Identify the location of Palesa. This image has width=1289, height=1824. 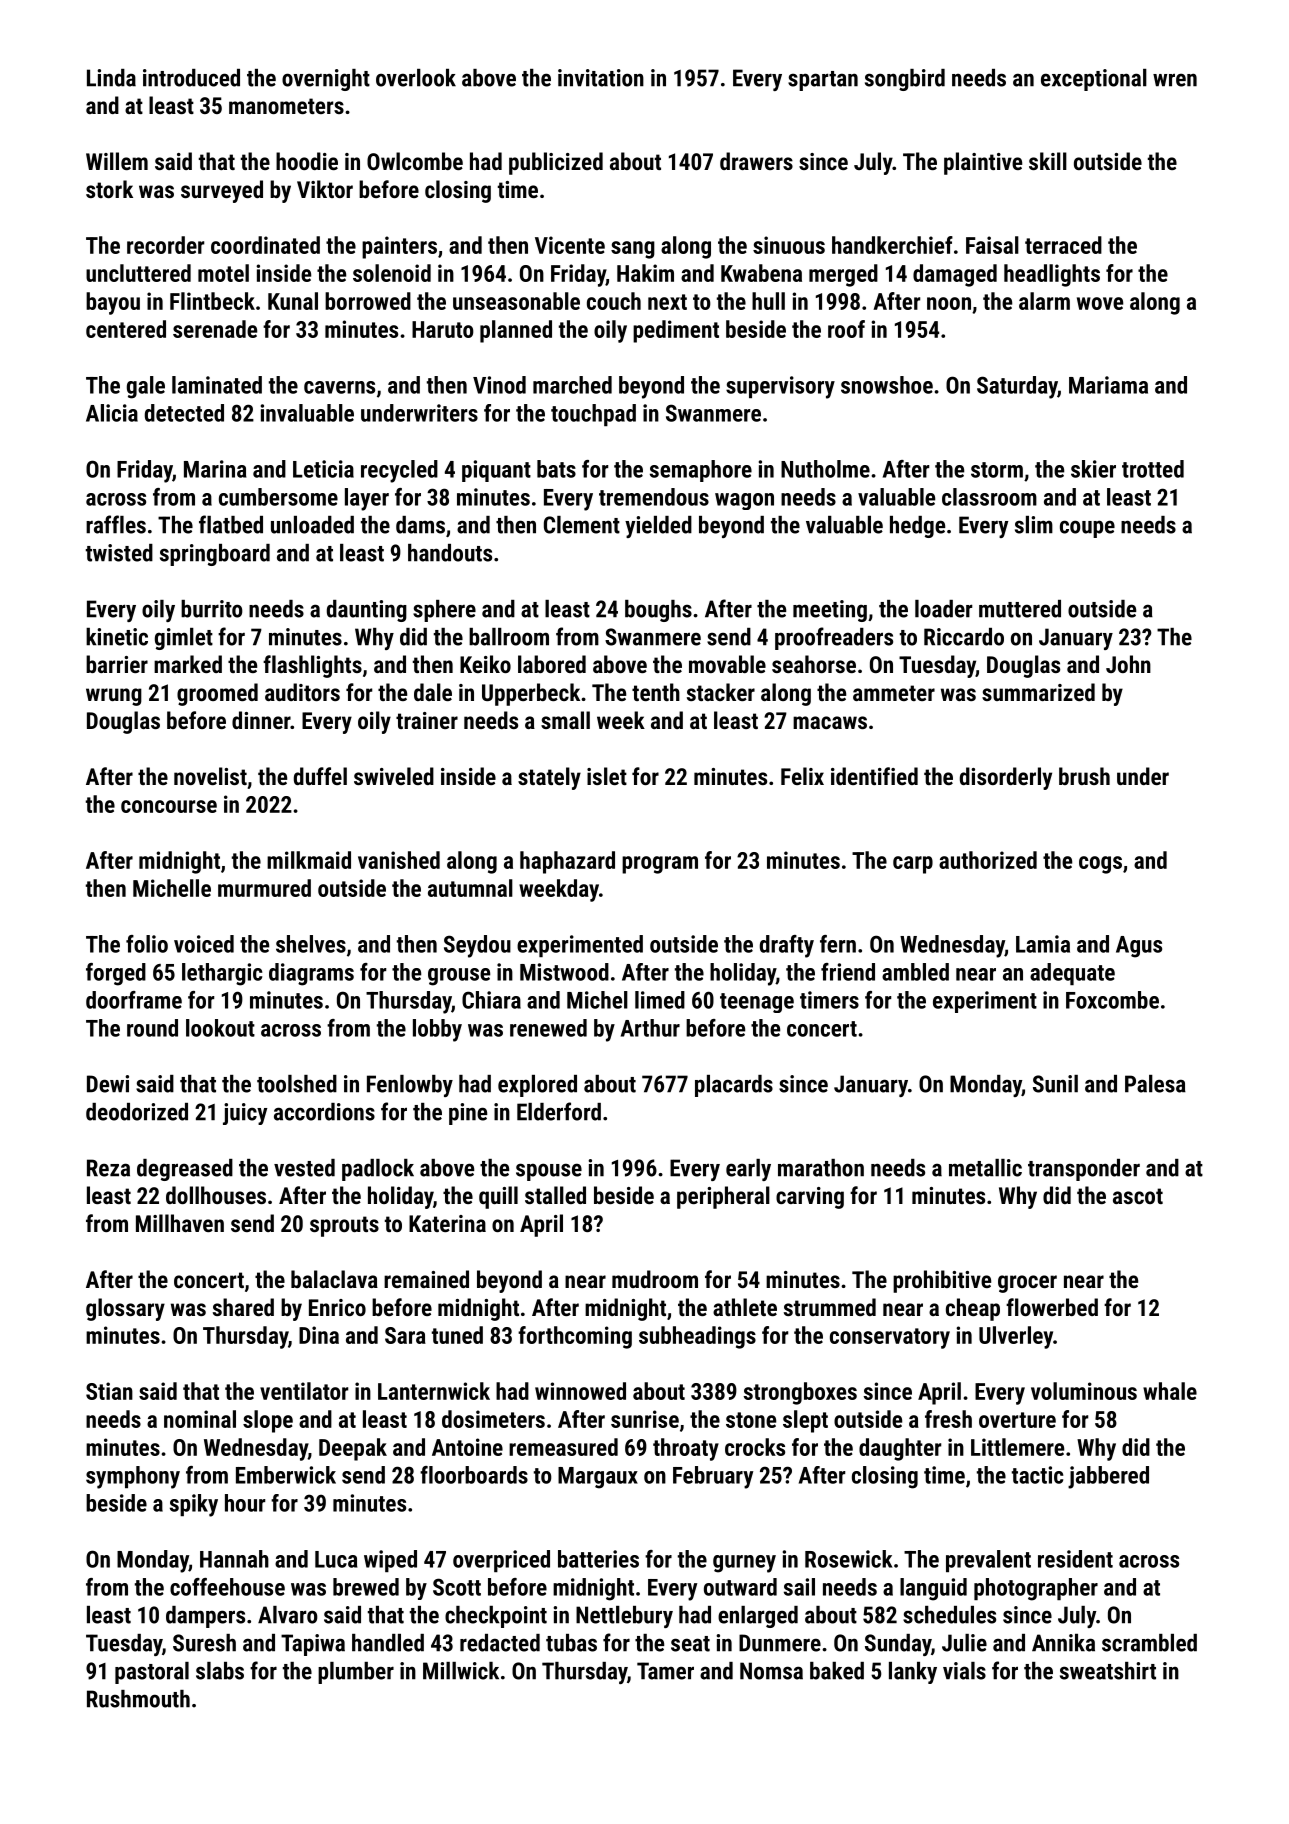
(1155, 1084).
